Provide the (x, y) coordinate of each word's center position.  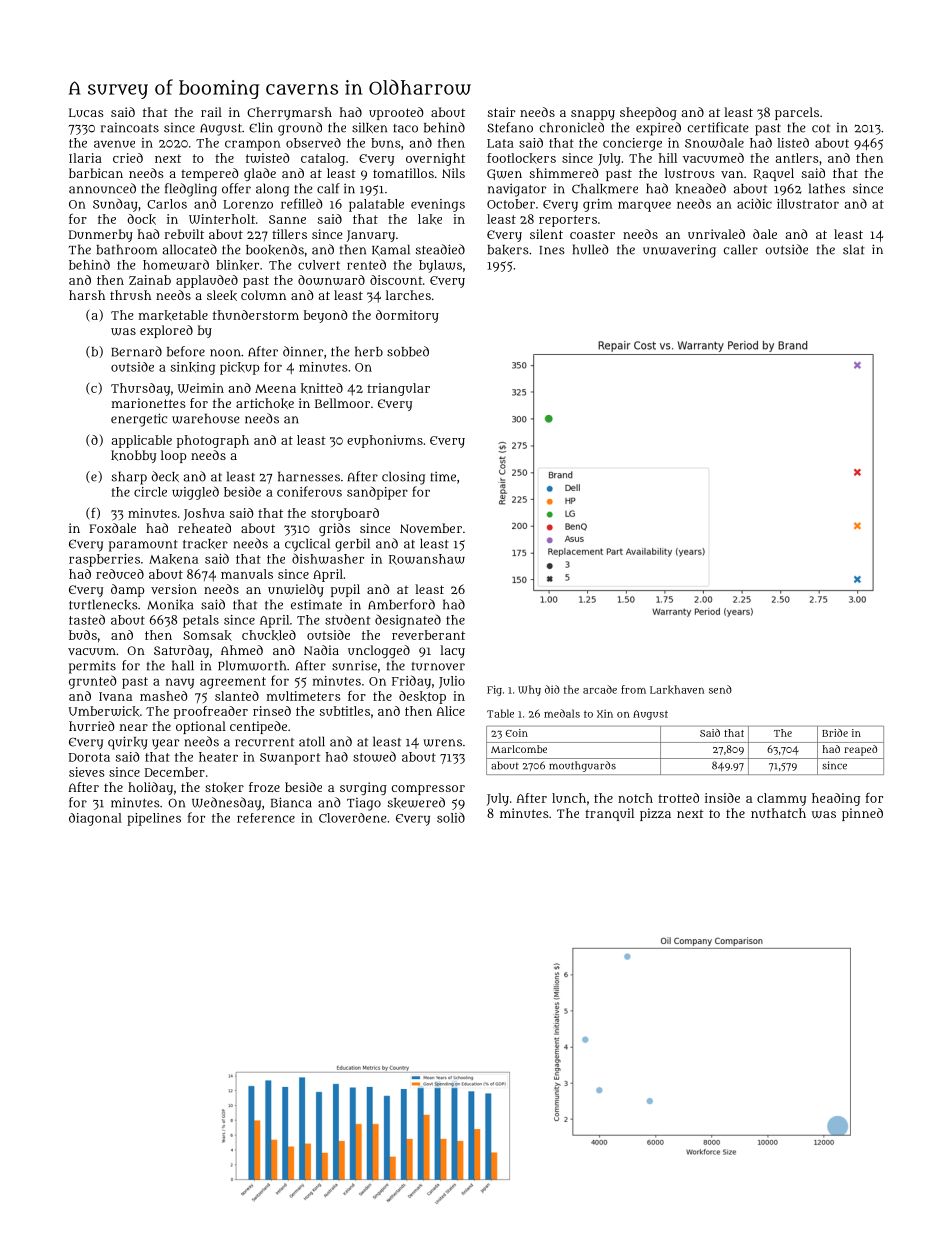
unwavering (679, 251)
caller (741, 249)
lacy (452, 651)
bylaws (440, 266)
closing (403, 478)
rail (211, 112)
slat (854, 249)
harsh (87, 295)
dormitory (407, 316)
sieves (86, 772)
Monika (170, 604)
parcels (797, 113)
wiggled (195, 493)
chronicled (572, 127)
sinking (193, 368)
